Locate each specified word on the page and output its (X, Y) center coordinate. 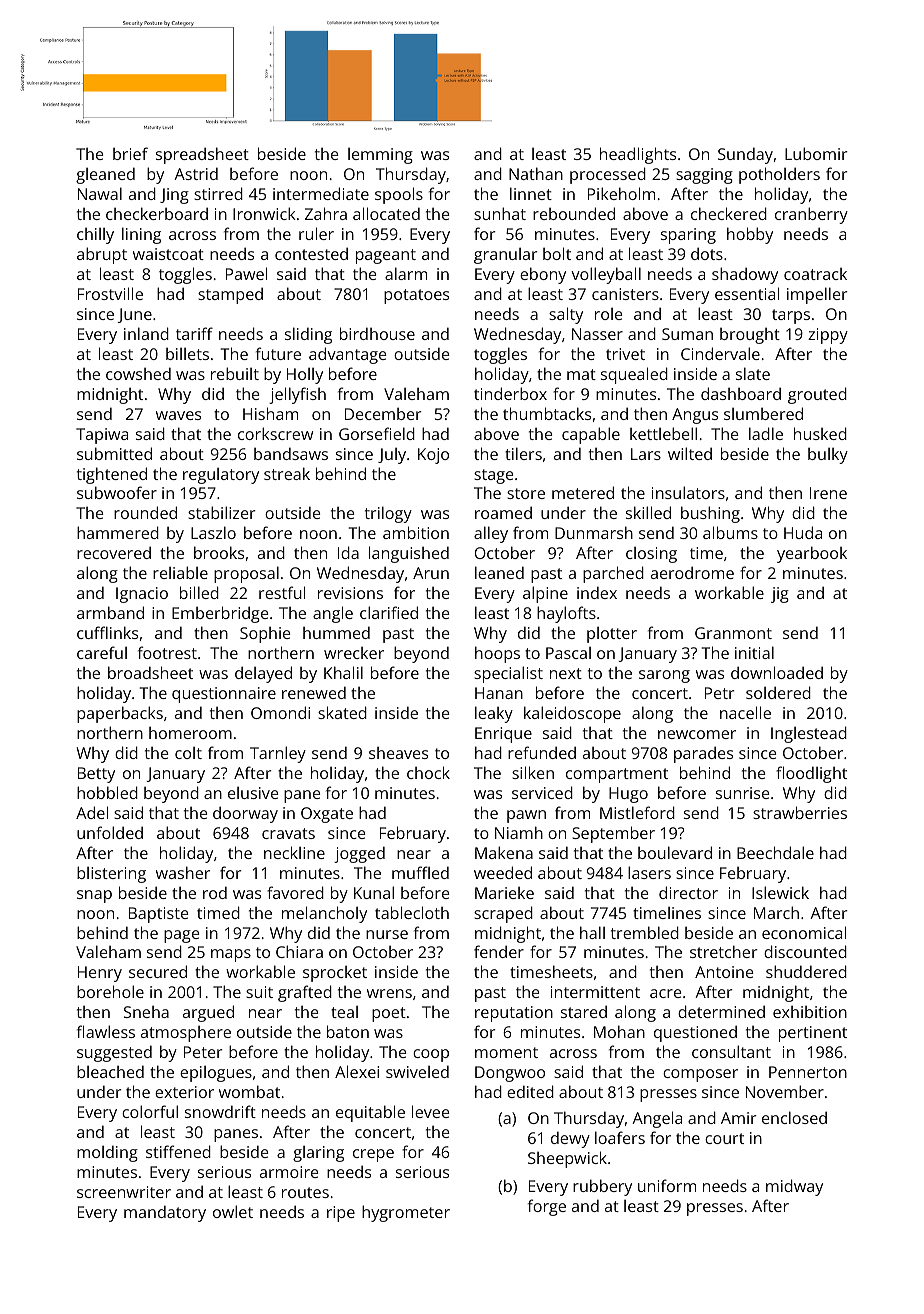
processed (608, 175)
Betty (96, 775)
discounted (805, 951)
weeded (503, 872)
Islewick (780, 892)
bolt (557, 253)
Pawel (246, 273)
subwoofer (117, 492)
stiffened (178, 1151)
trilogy (388, 514)
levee (430, 1111)
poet (389, 1014)
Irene (828, 493)
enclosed (794, 1117)
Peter (203, 1052)
